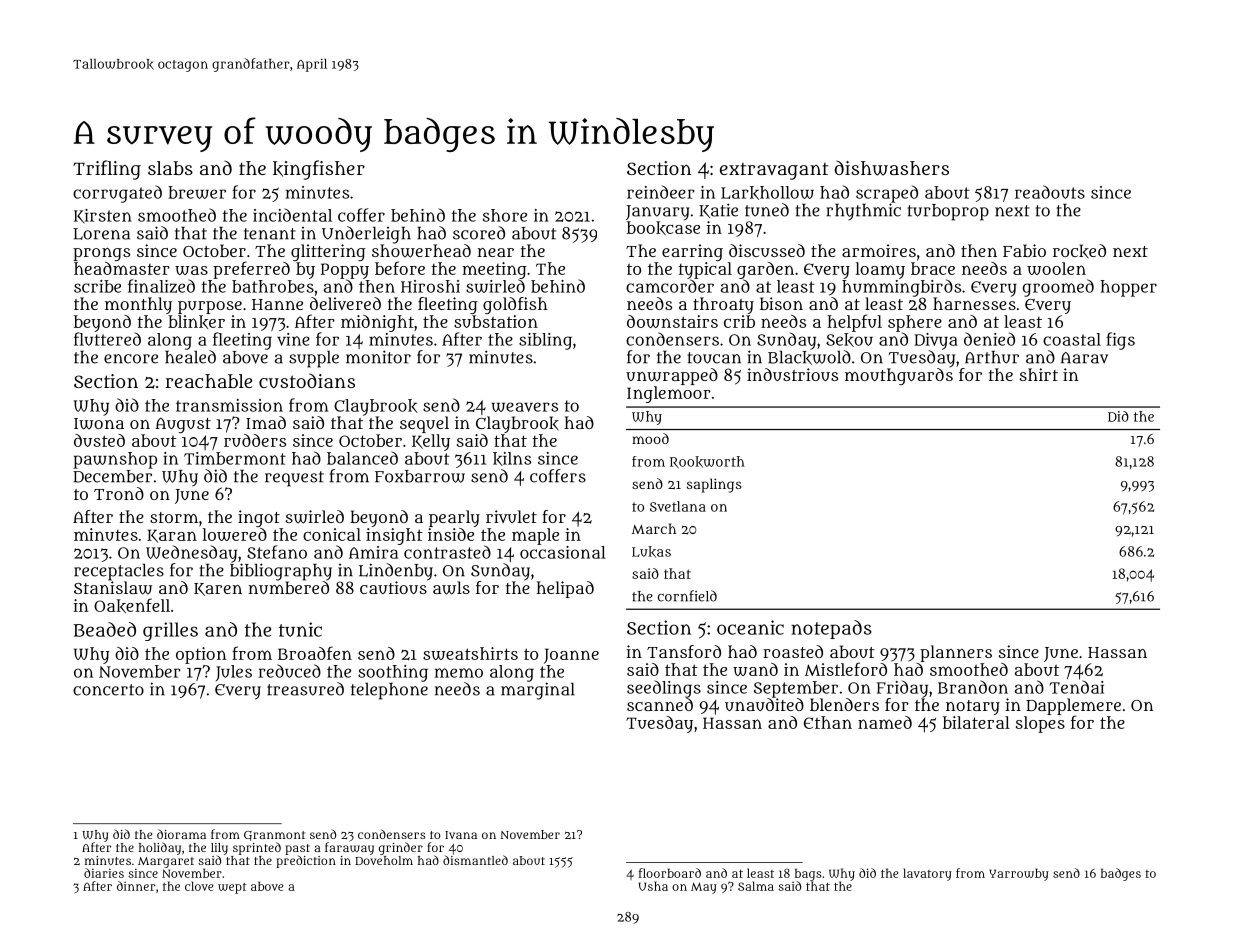  What do you see at coordinates (899, 376) in the page?
I see `mouthguards` at bounding box center [899, 376].
